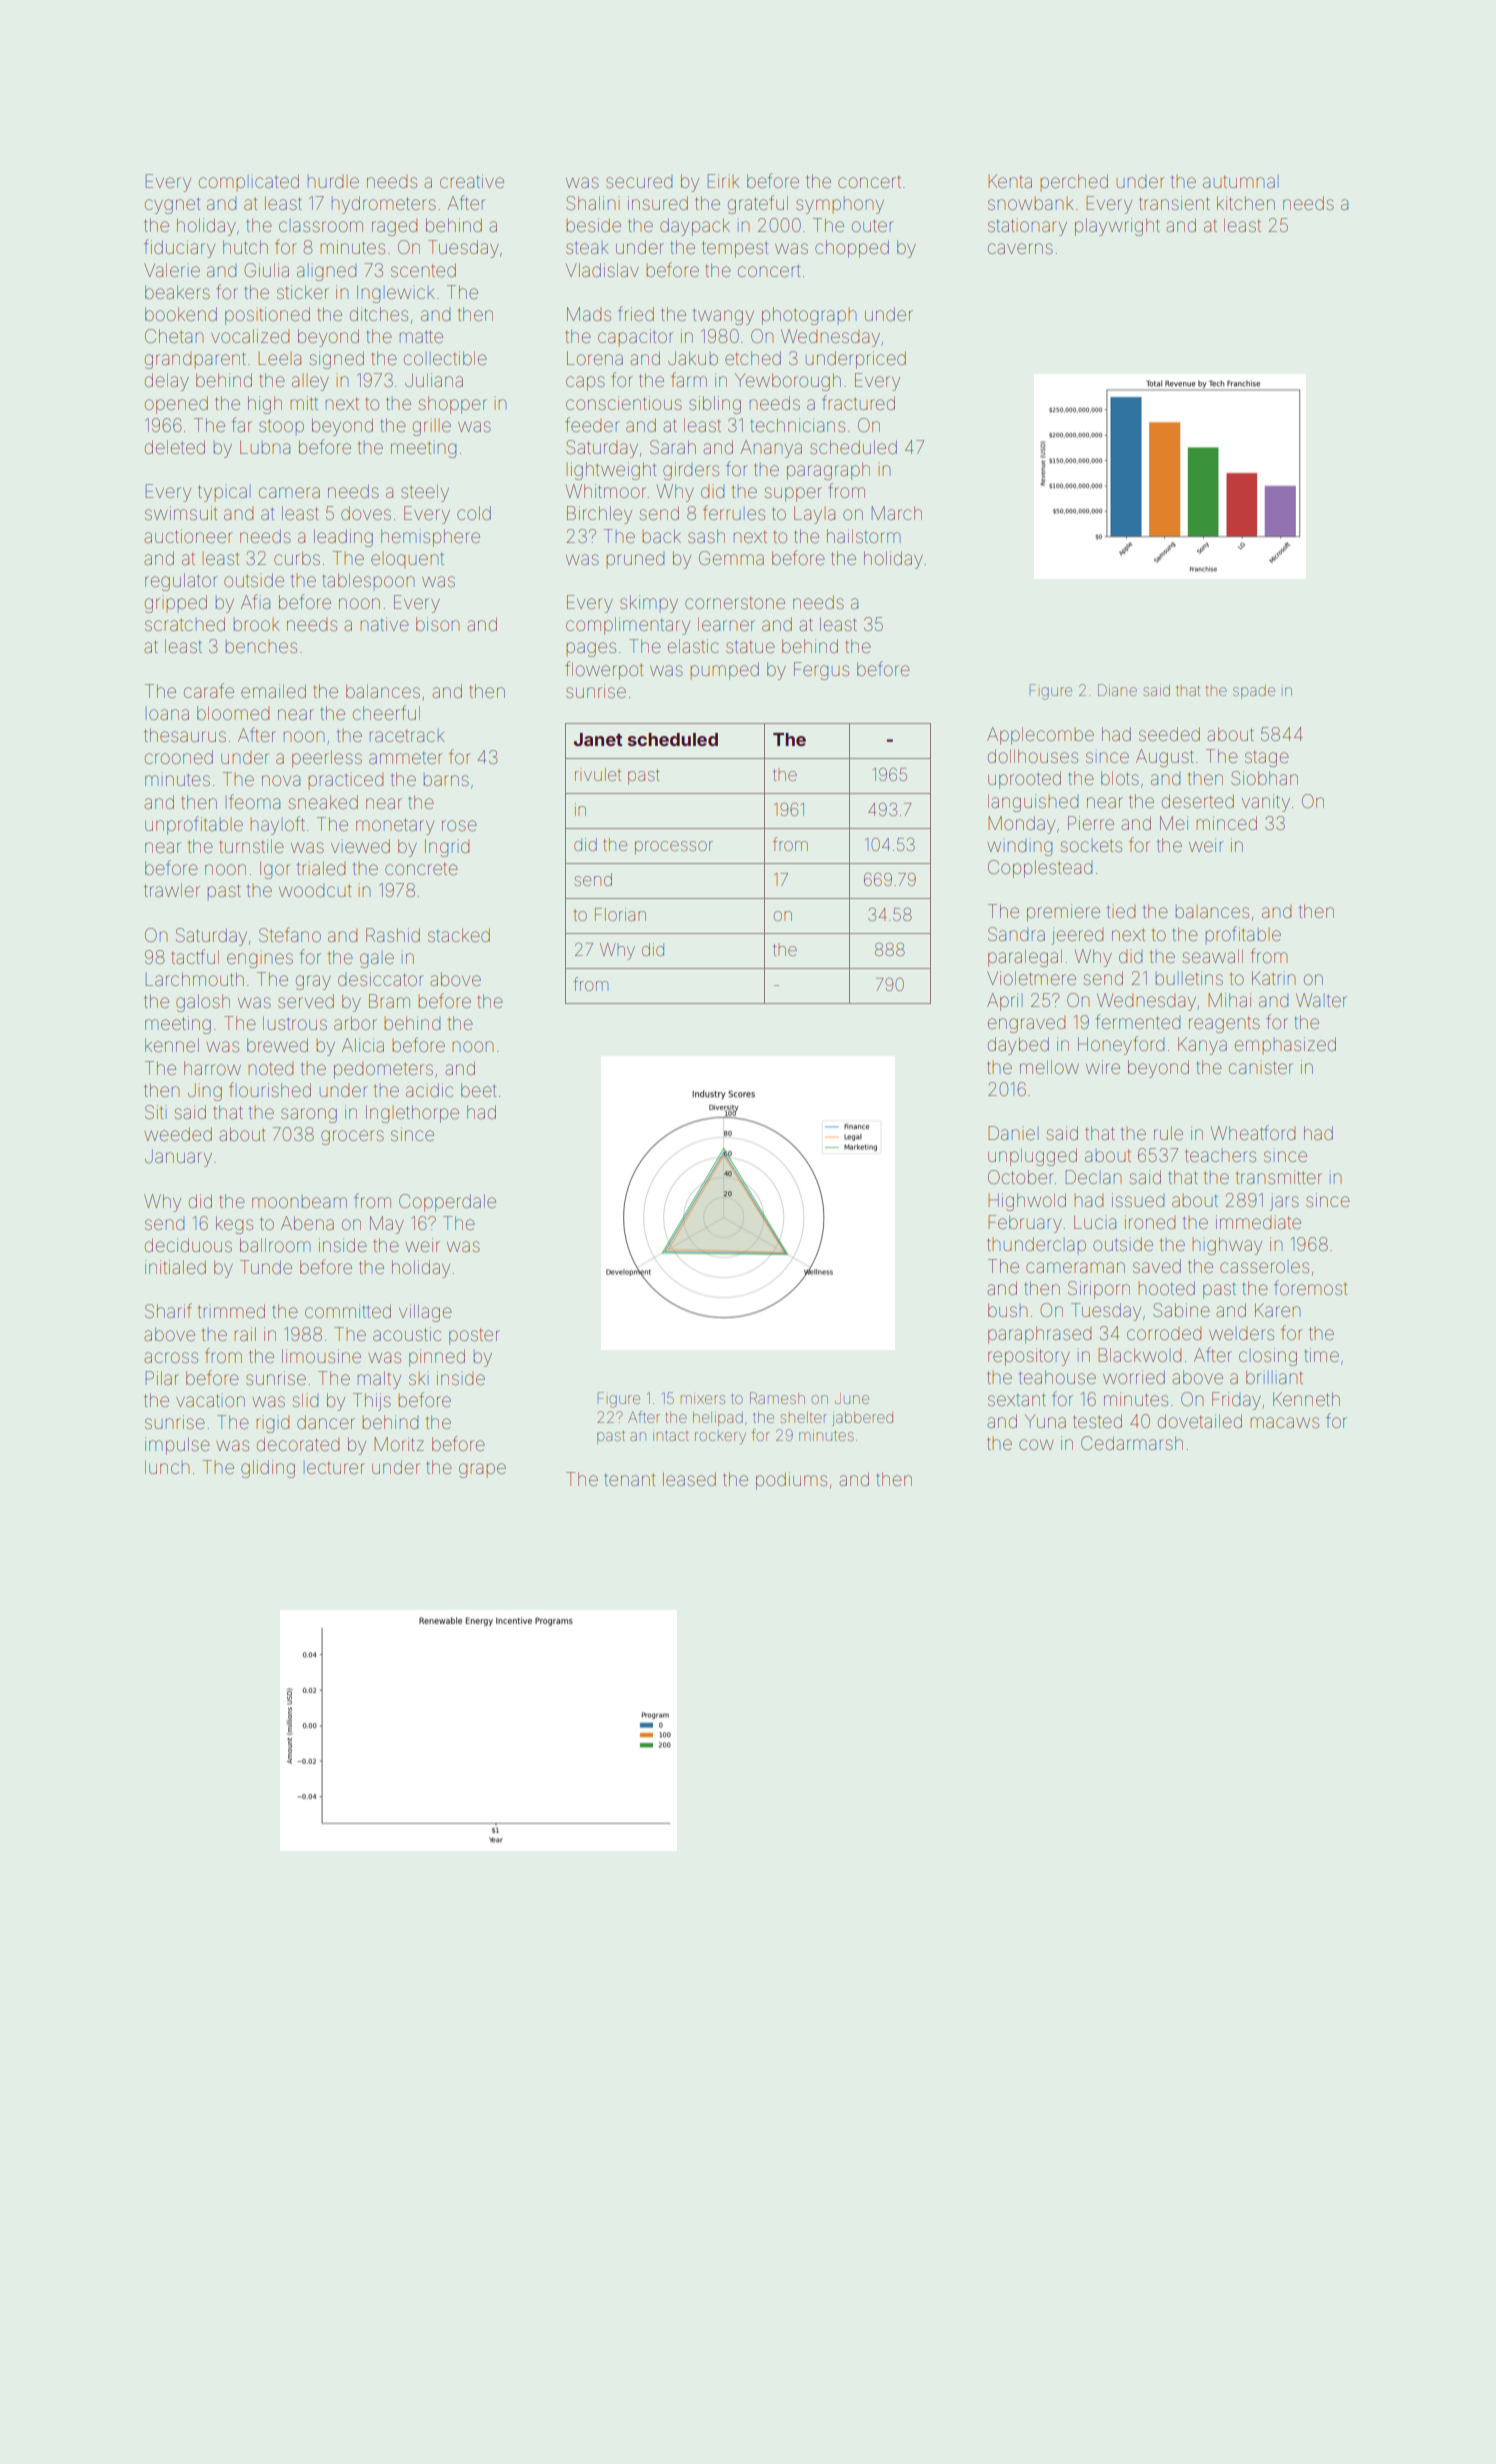 This screenshot has width=1496, height=2464. What do you see at coordinates (172, 1045) in the screenshot?
I see `kennel` at bounding box center [172, 1045].
